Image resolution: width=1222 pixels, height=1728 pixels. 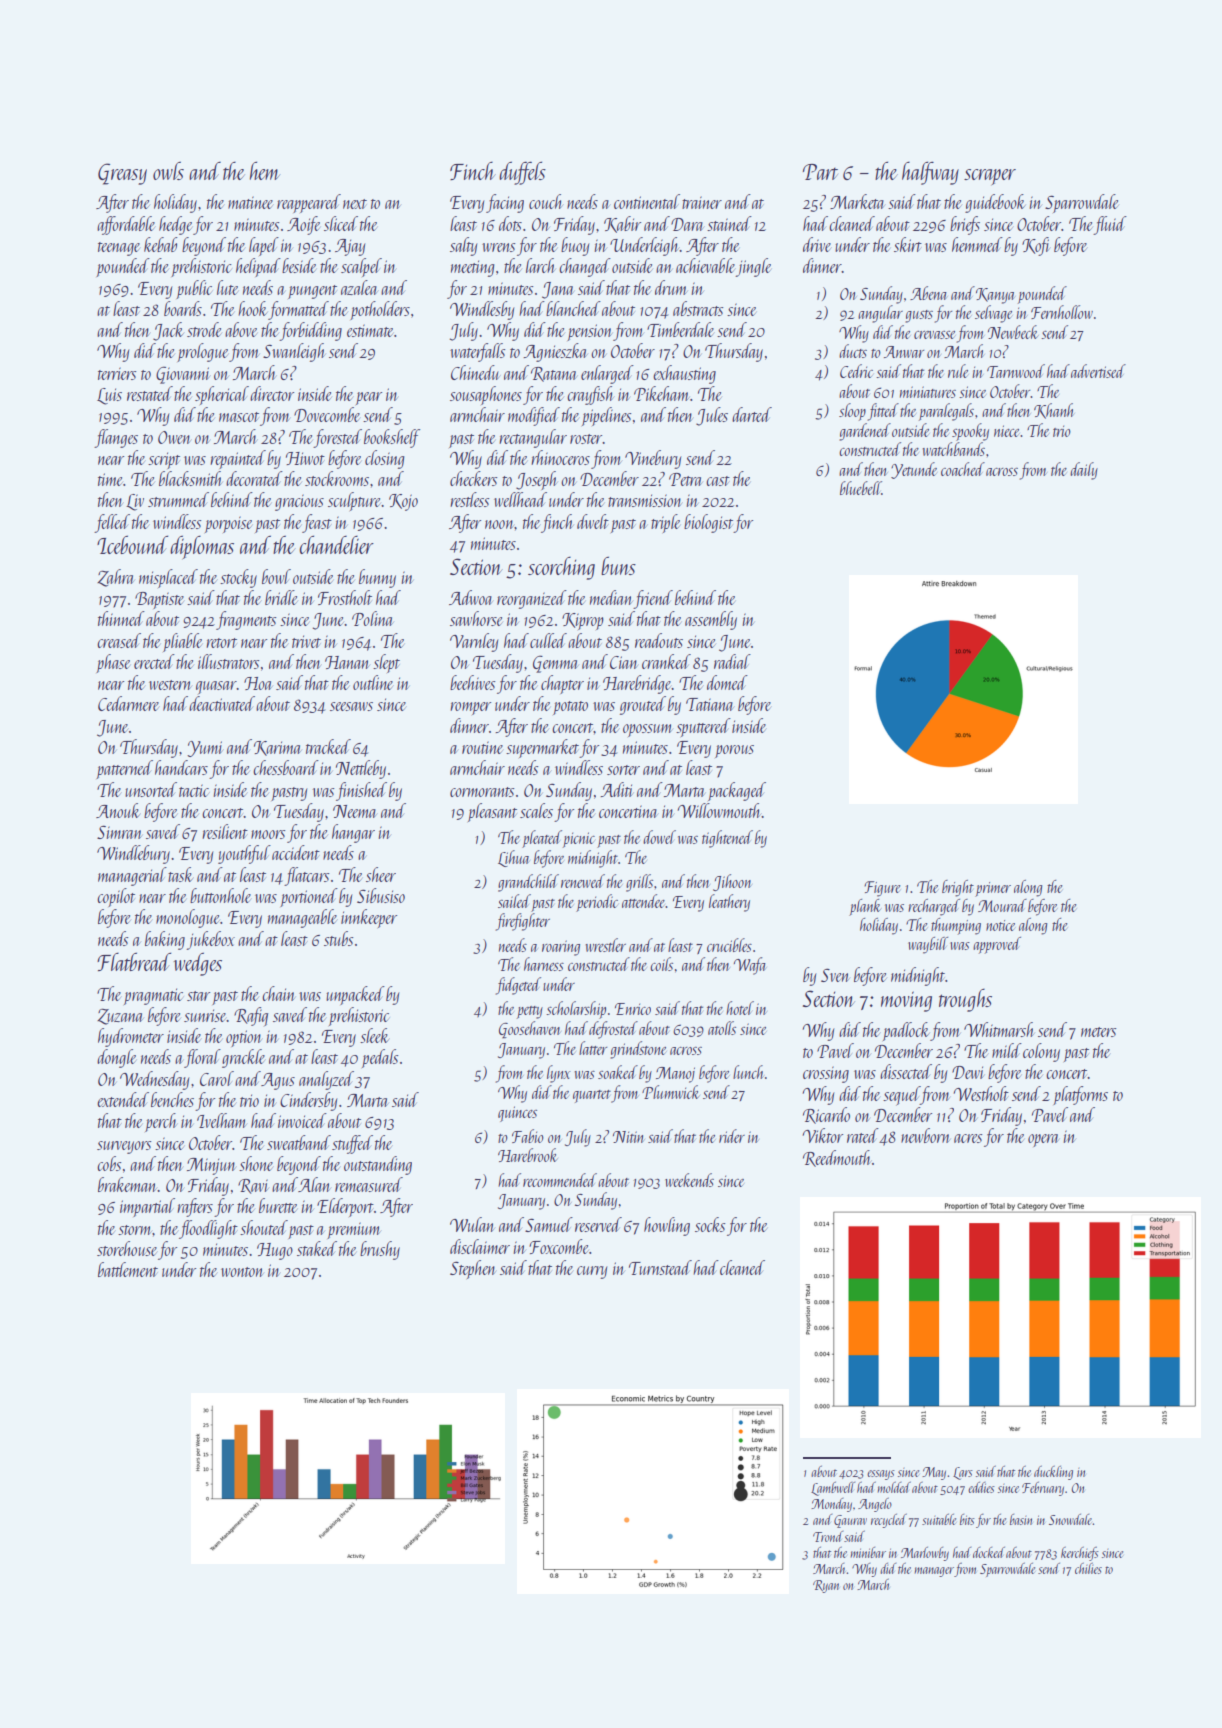 I want to click on battlement, so click(x=128, y=1269).
